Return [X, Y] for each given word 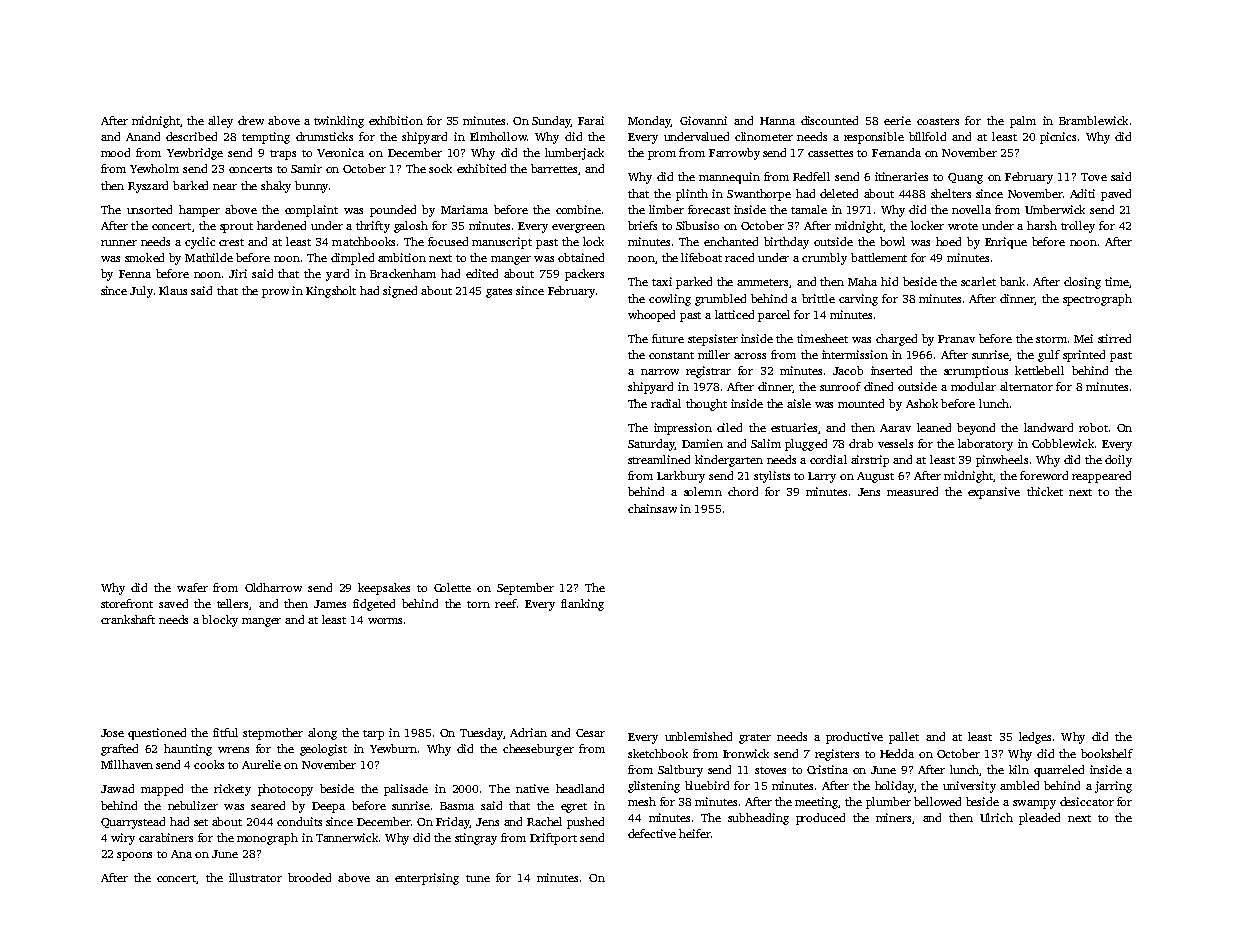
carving [858, 300]
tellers [232, 603]
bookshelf [1107, 753]
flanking [582, 605]
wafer [192, 587]
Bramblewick [1093, 120]
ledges [1035, 738]
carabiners [166, 837]
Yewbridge [195, 154]
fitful [225, 732]
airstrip [870, 461]
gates [499, 293]
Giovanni [703, 120]
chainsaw [652, 508]
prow [275, 293]
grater [755, 739]
